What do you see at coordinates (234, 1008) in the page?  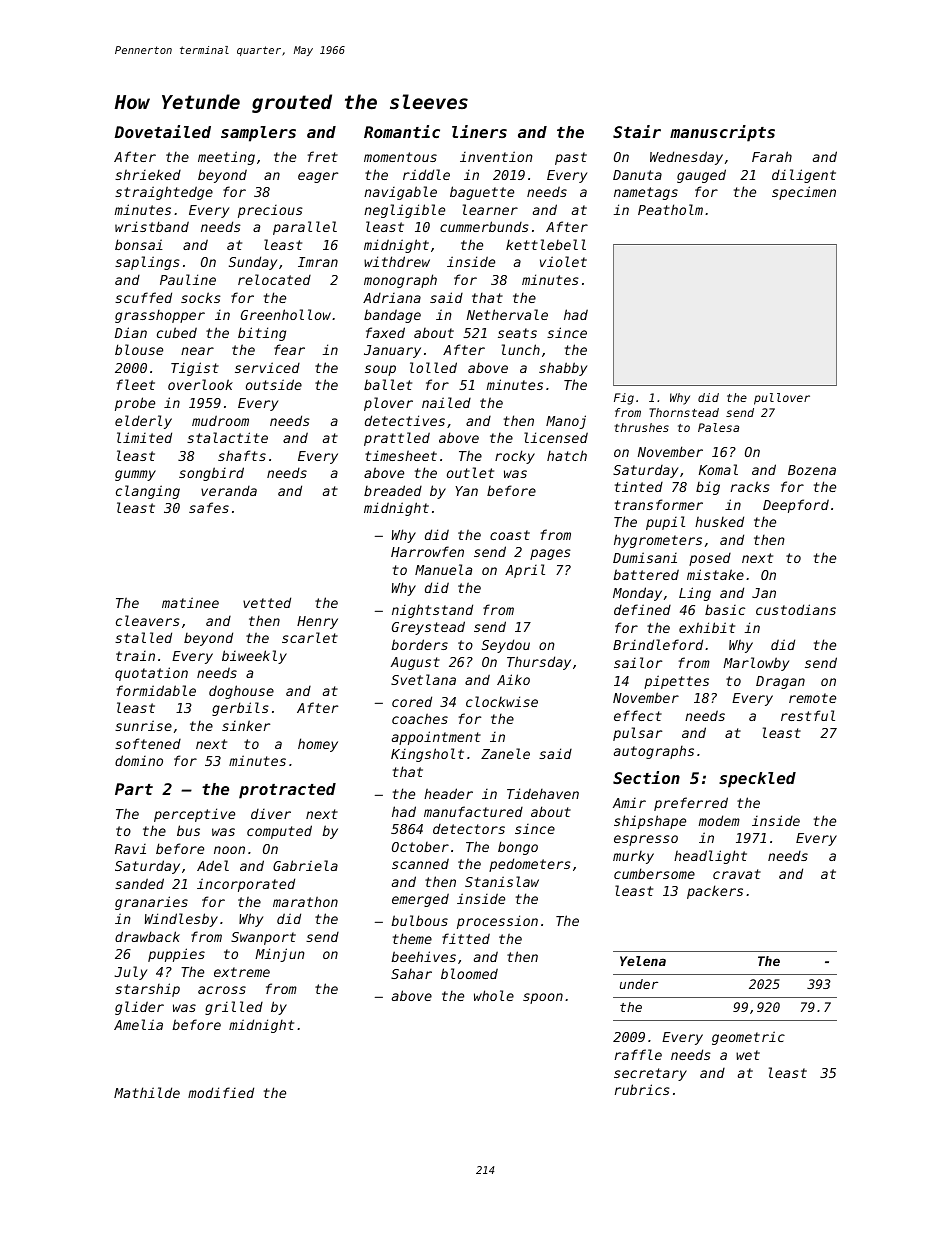 I see `grilled` at bounding box center [234, 1008].
